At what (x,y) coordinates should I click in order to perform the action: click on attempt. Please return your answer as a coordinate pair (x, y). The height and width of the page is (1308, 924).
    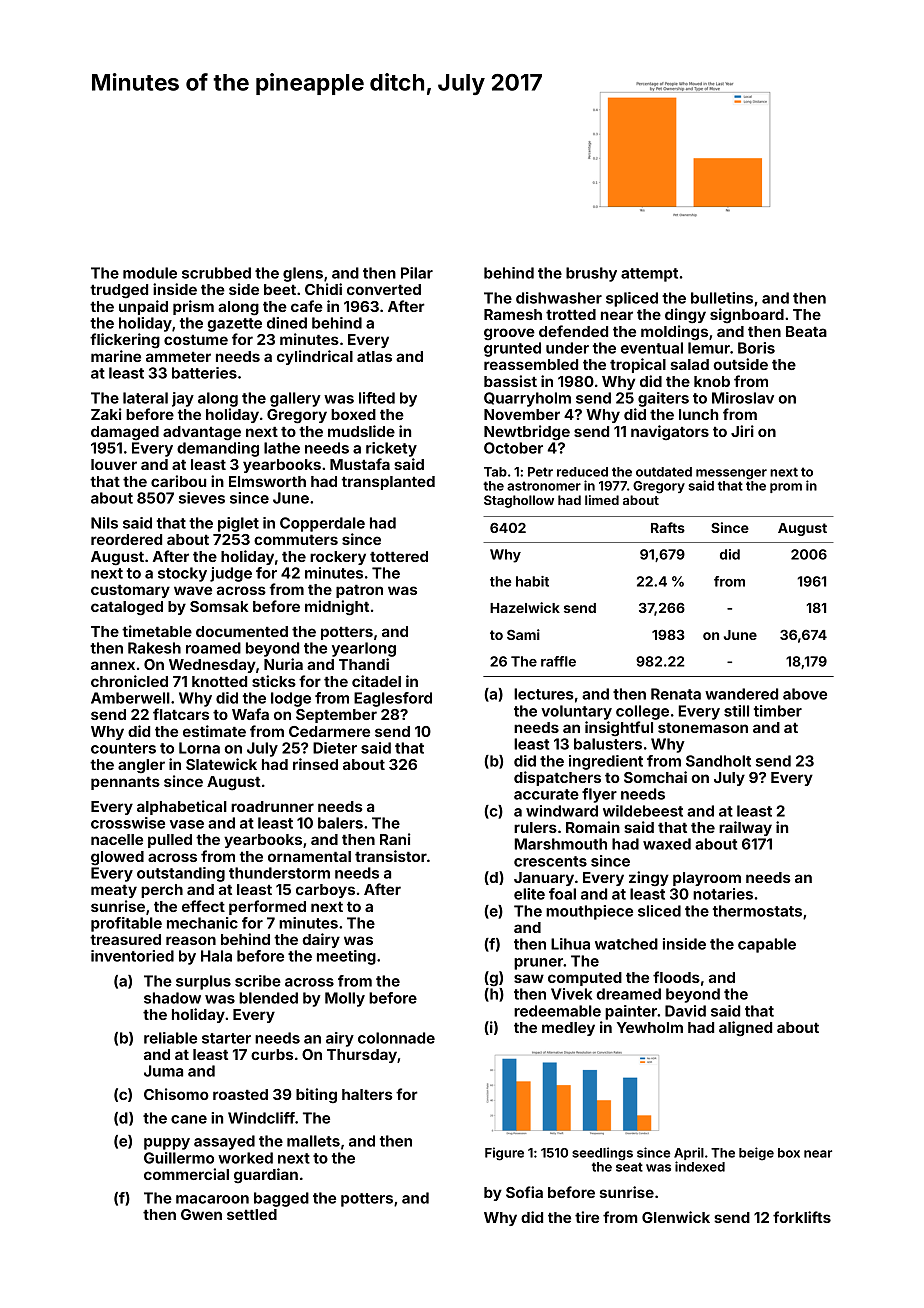
    Looking at the image, I should click on (649, 275).
